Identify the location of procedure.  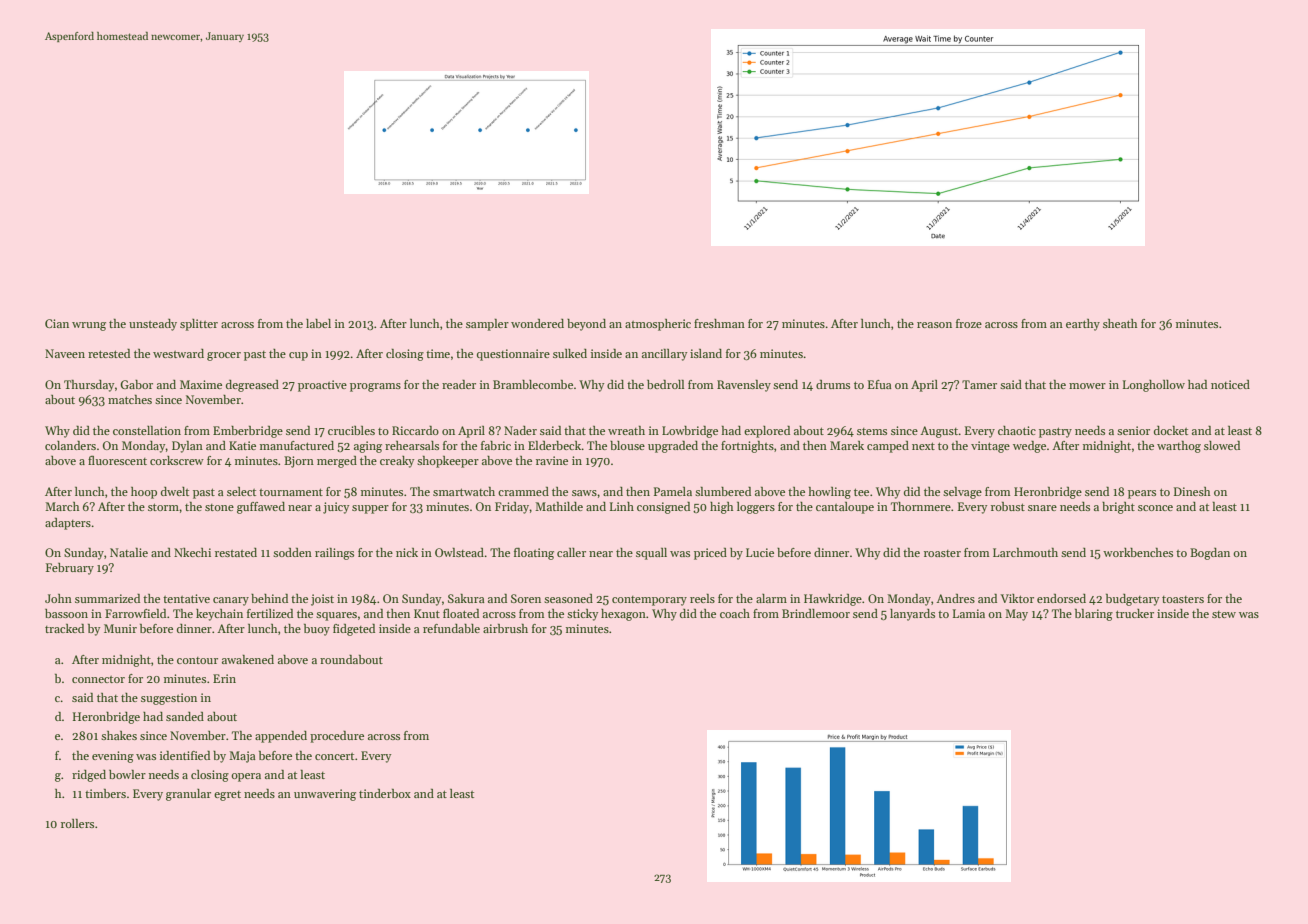
(337, 737).
